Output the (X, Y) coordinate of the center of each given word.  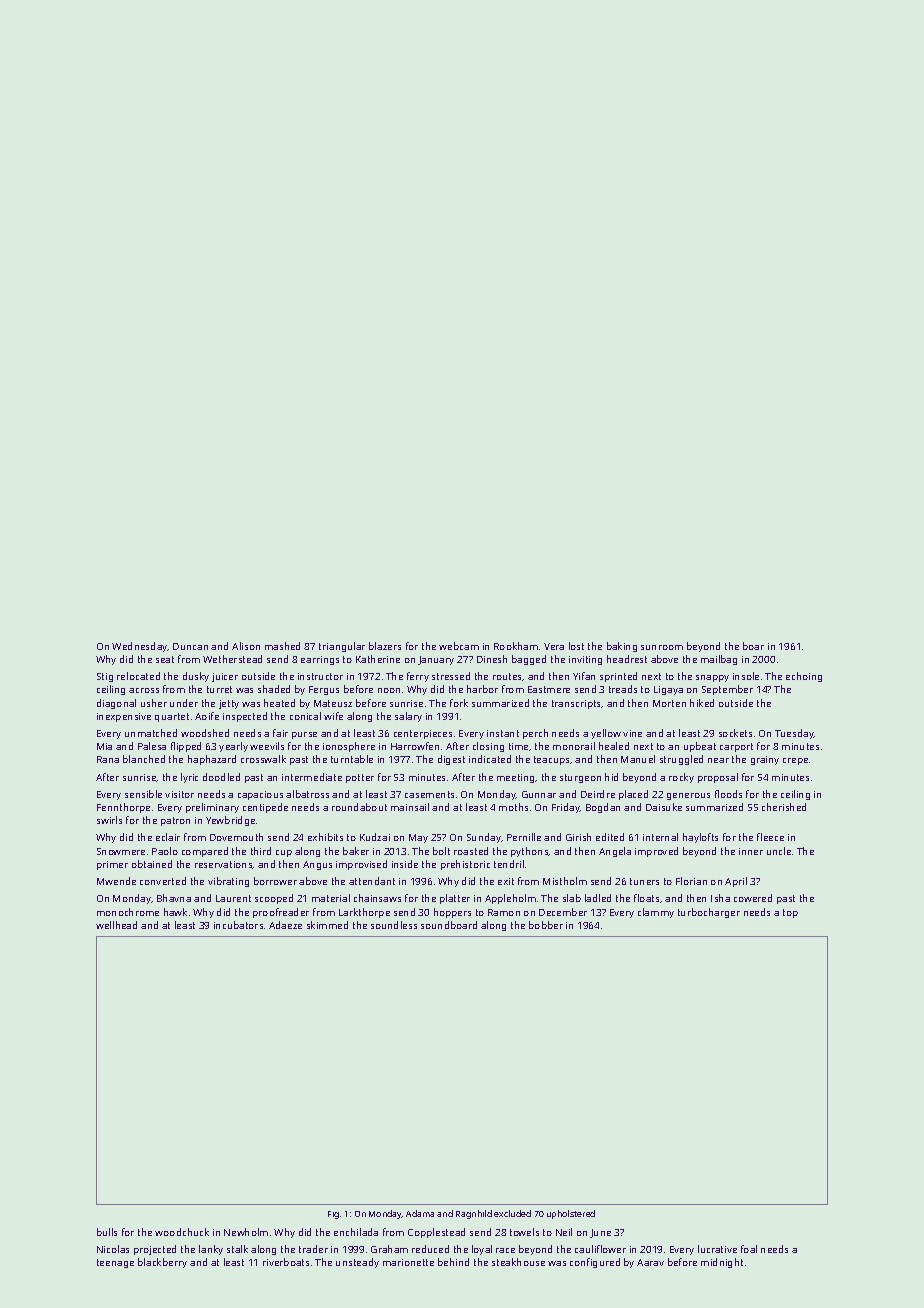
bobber (546, 925)
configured (595, 1263)
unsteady (357, 1263)
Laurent (233, 898)
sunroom (662, 647)
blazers (385, 646)
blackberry (162, 1263)
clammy (656, 913)
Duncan (190, 646)
